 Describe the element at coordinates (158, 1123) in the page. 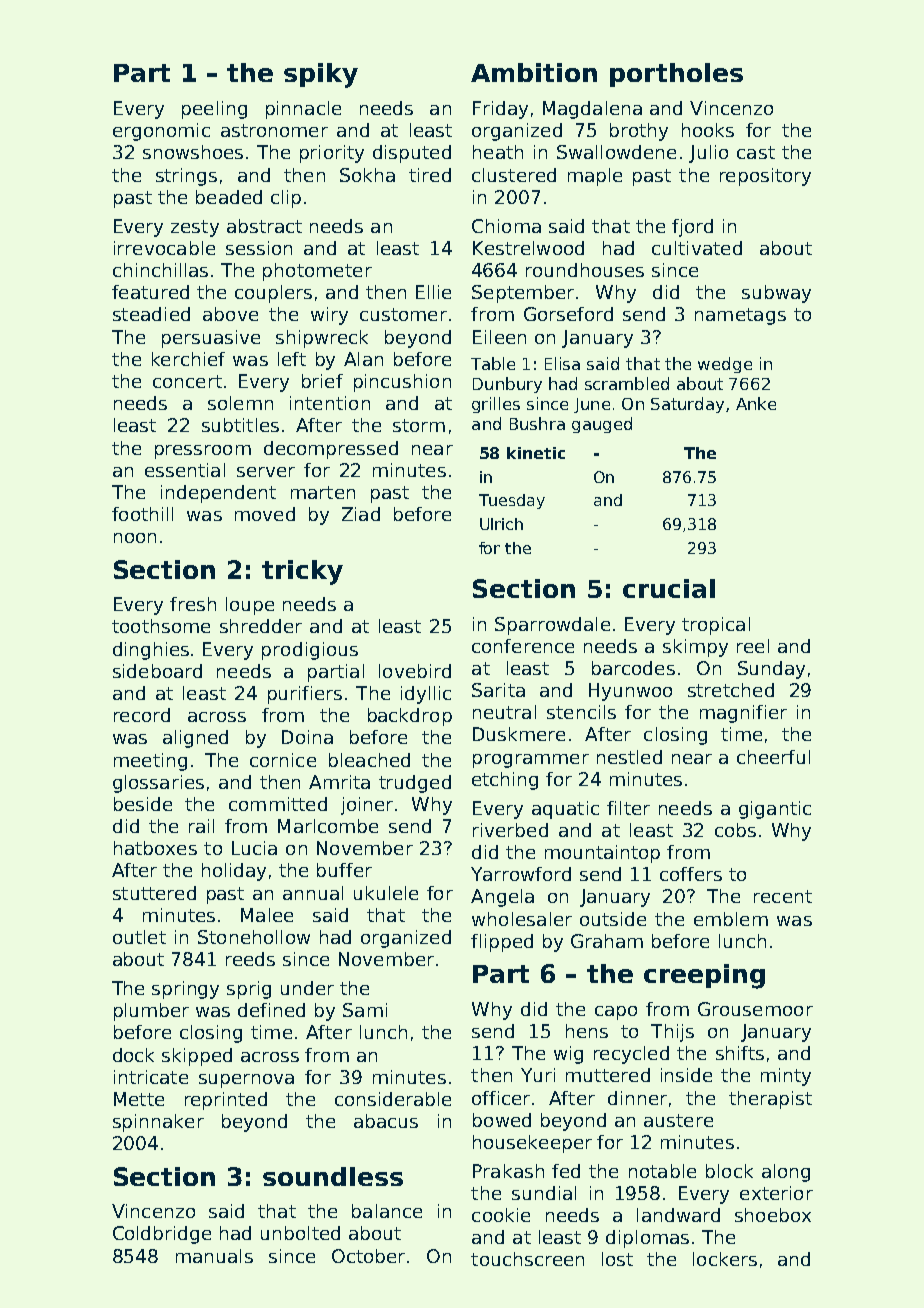

I see `spinnaker` at that location.
